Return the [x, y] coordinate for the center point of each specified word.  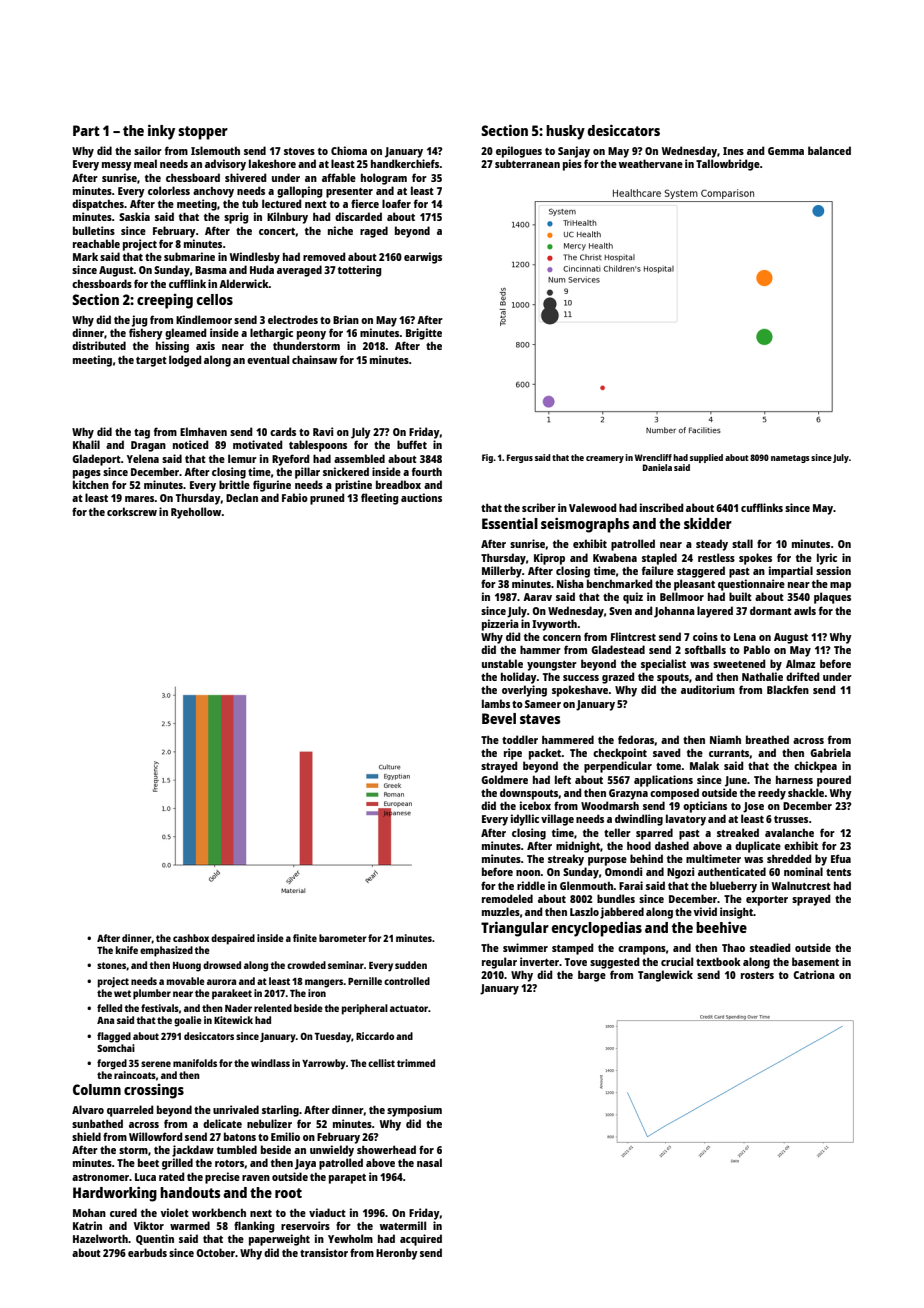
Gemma [786, 151]
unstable [502, 663]
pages [87, 474]
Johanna [674, 612]
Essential [510, 523]
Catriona [814, 974]
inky [161, 132]
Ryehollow [196, 513]
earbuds [147, 1252]
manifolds [195, 1063]
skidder [708, 523]
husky [565, 132]
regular [499, 963]
